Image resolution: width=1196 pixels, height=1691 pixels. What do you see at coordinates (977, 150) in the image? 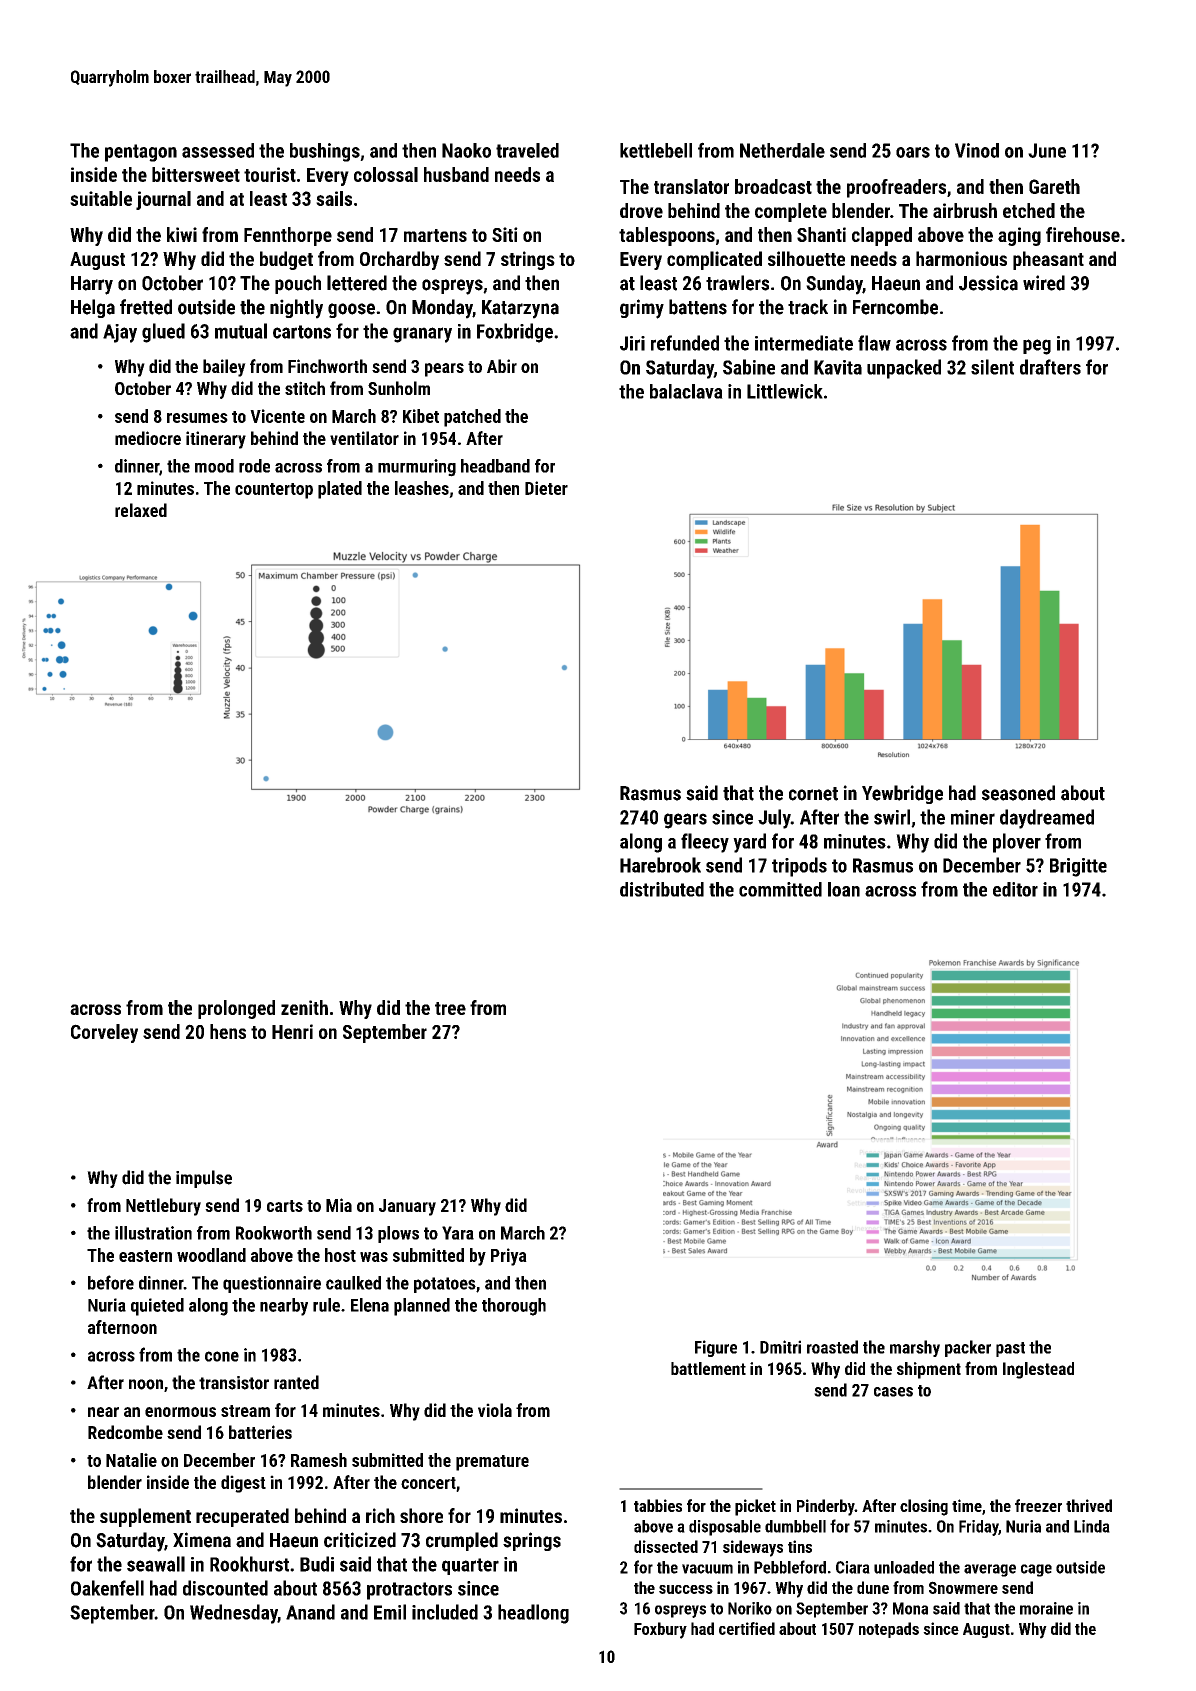
I see `Vinod` at bounding box center [977, 150].
